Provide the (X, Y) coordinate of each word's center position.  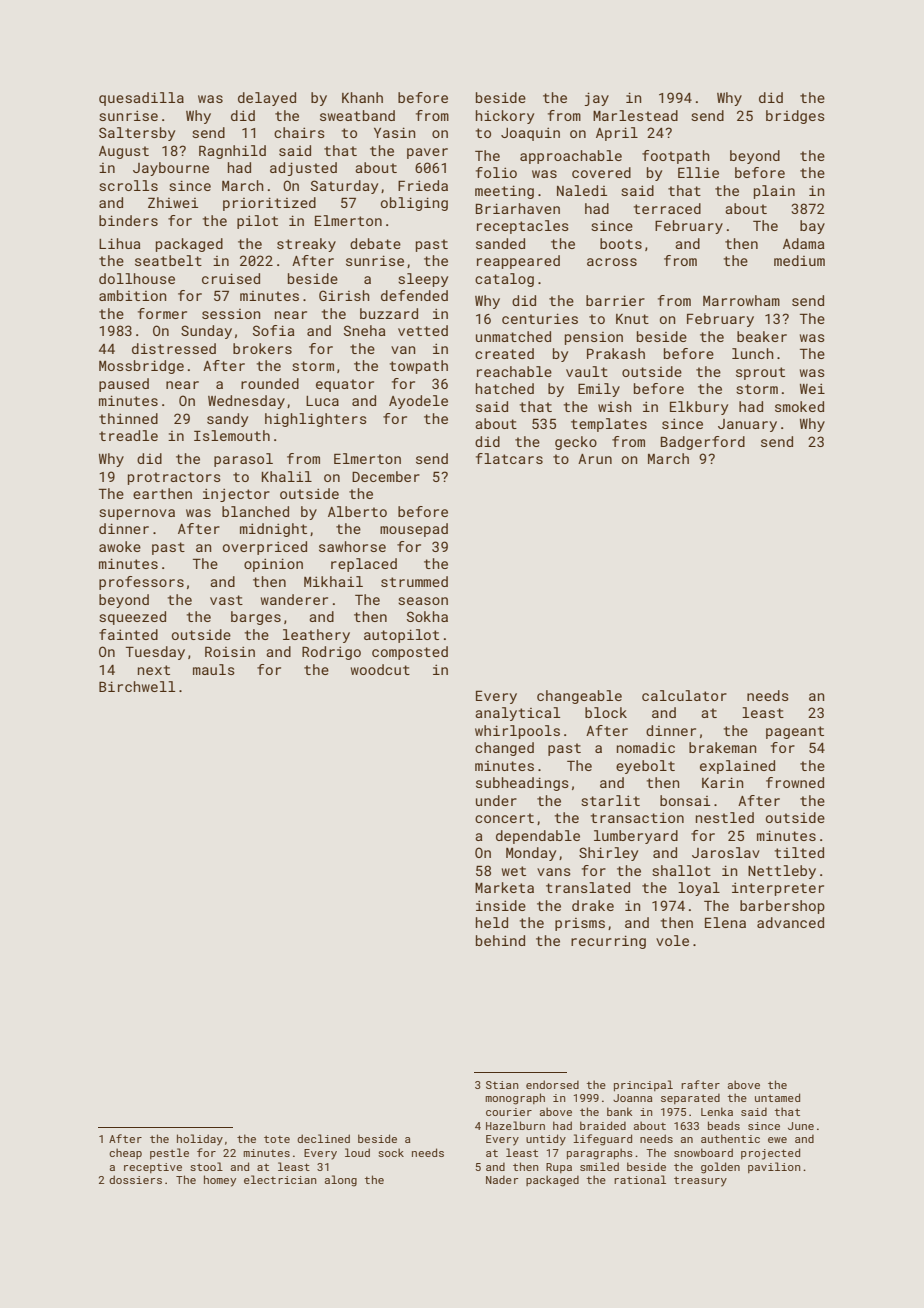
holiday (200, 1140)
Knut (632, 319)
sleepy (423, 280)
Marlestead (635, 115)
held (492, 922)
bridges (795, 117)
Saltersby (137, 134)
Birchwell (137, 686)
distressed (174, 348)
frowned (795, 782)
